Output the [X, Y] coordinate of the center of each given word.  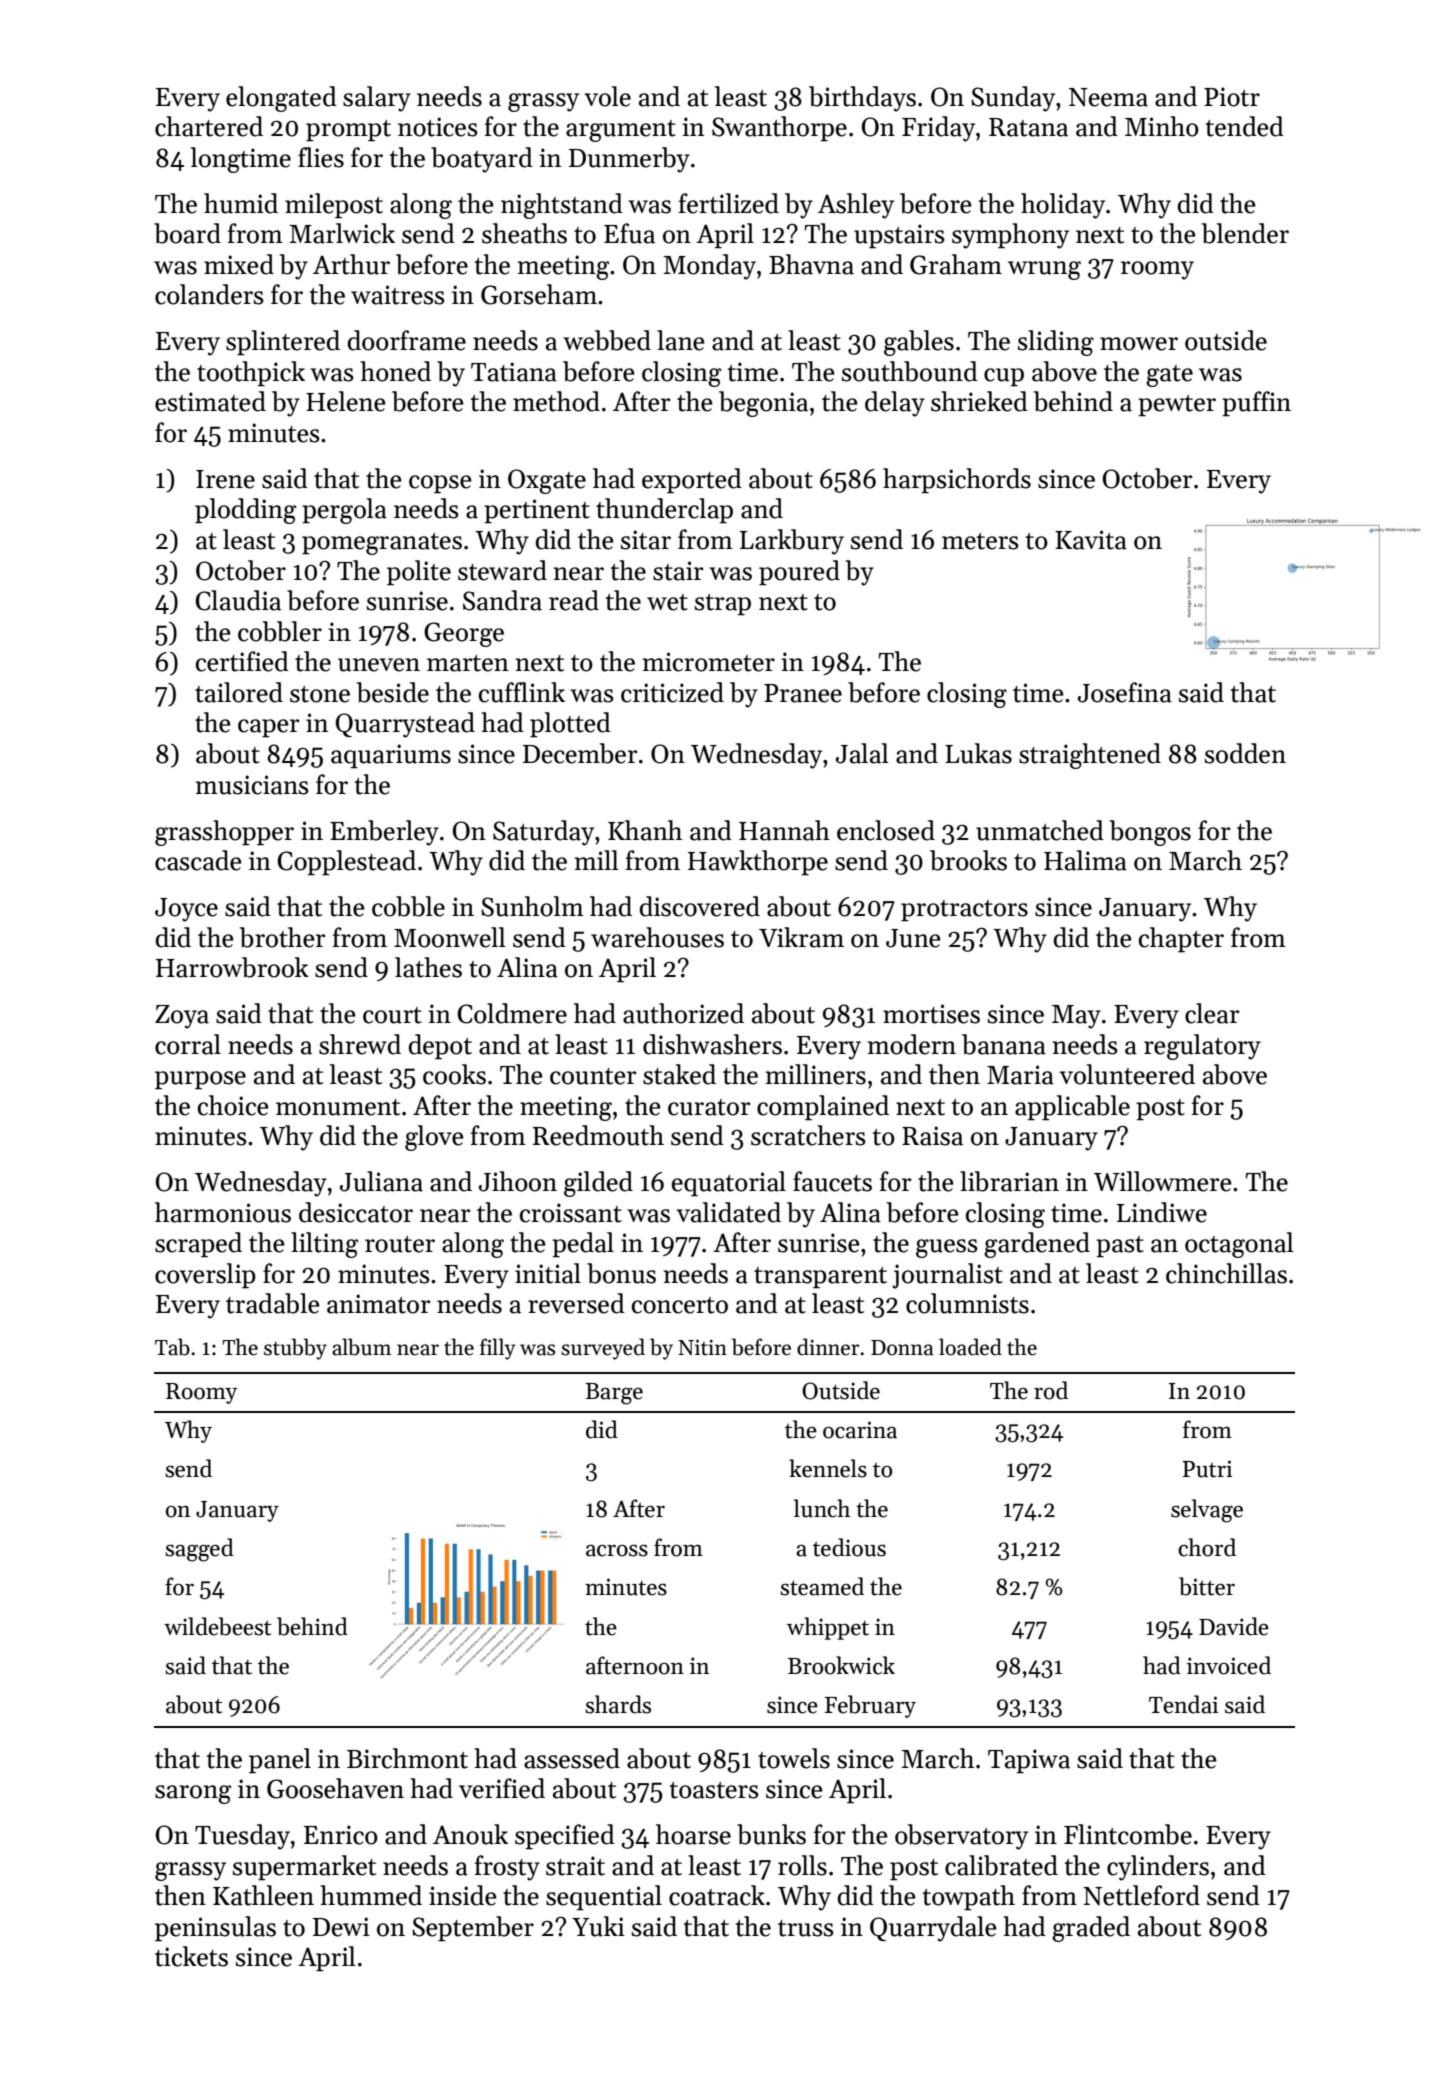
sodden [1245, 753]
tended [1245, 126]
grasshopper [224, 833]
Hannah [784, 830]
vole [607, 96]
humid [241, 203]
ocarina [860, 1430]
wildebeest [217, 1626]
